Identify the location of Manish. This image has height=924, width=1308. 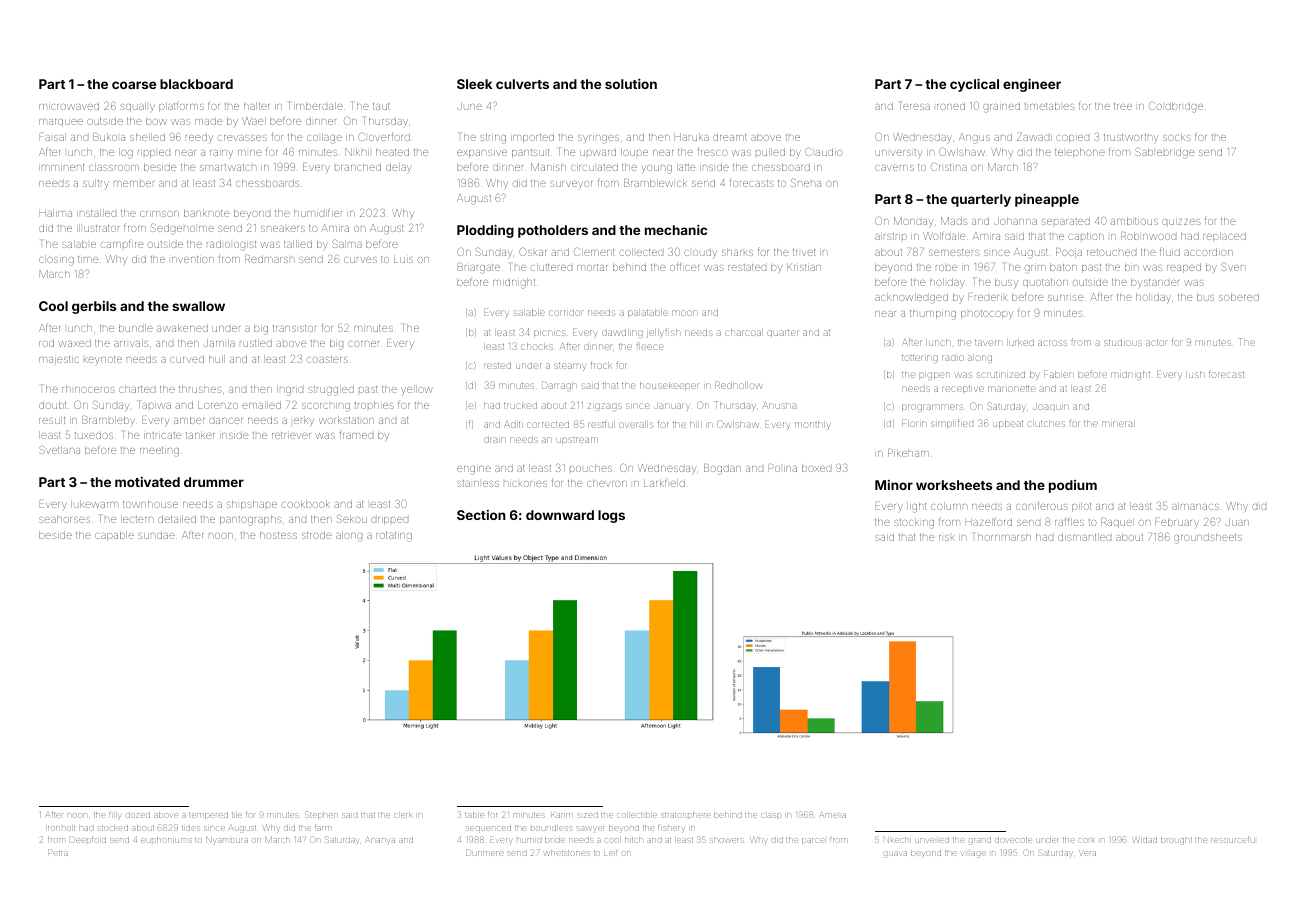
(548, 167).
